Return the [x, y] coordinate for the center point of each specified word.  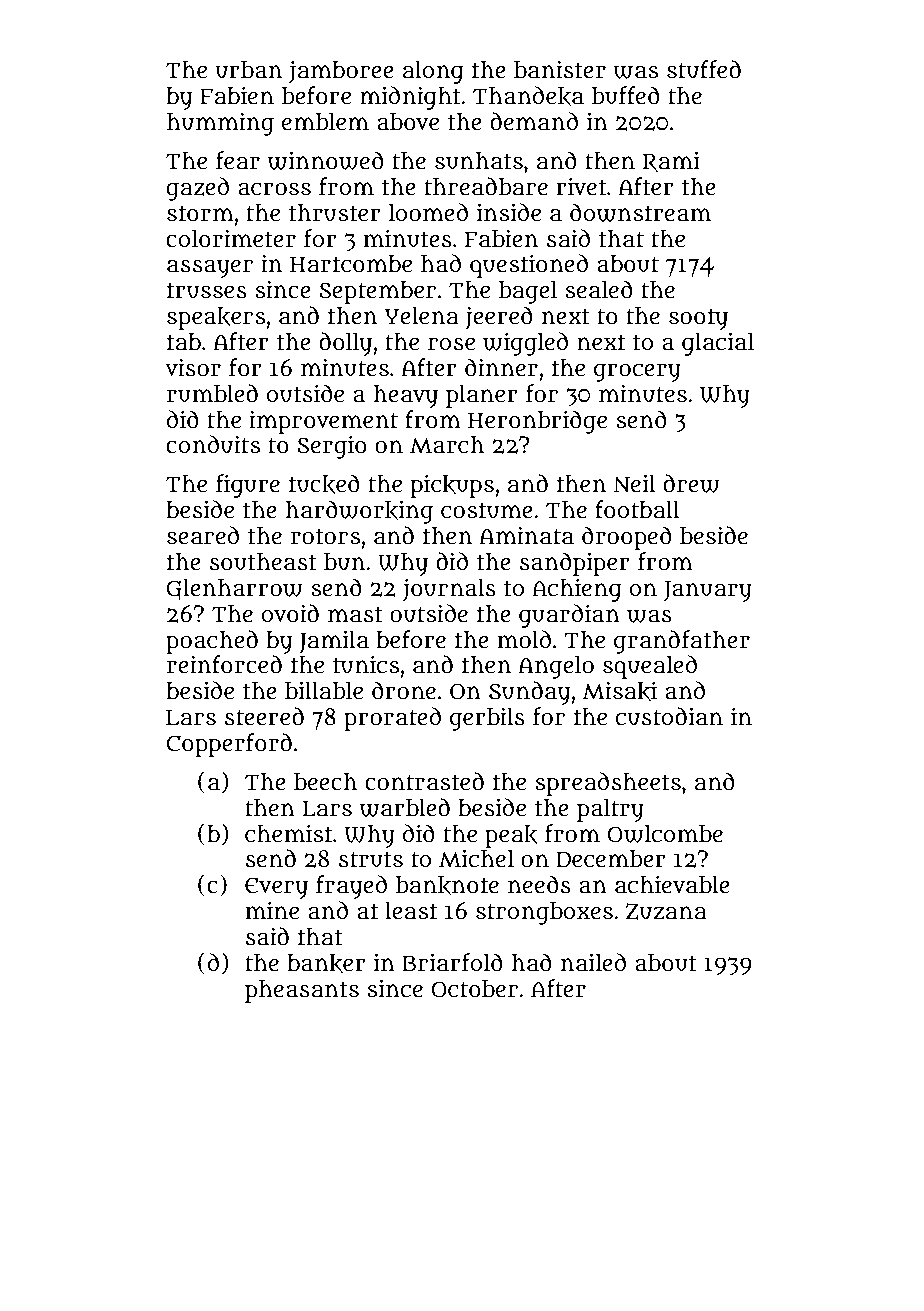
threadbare [486, 186]
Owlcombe [665, 834]
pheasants [302, 991]
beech [325, 782]
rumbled [212, 393]
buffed [626, 95]
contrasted [424, 781]
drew [691, 483]
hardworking [359, 512]
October [475, 989]
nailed [593, 962]
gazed [197, 189]
